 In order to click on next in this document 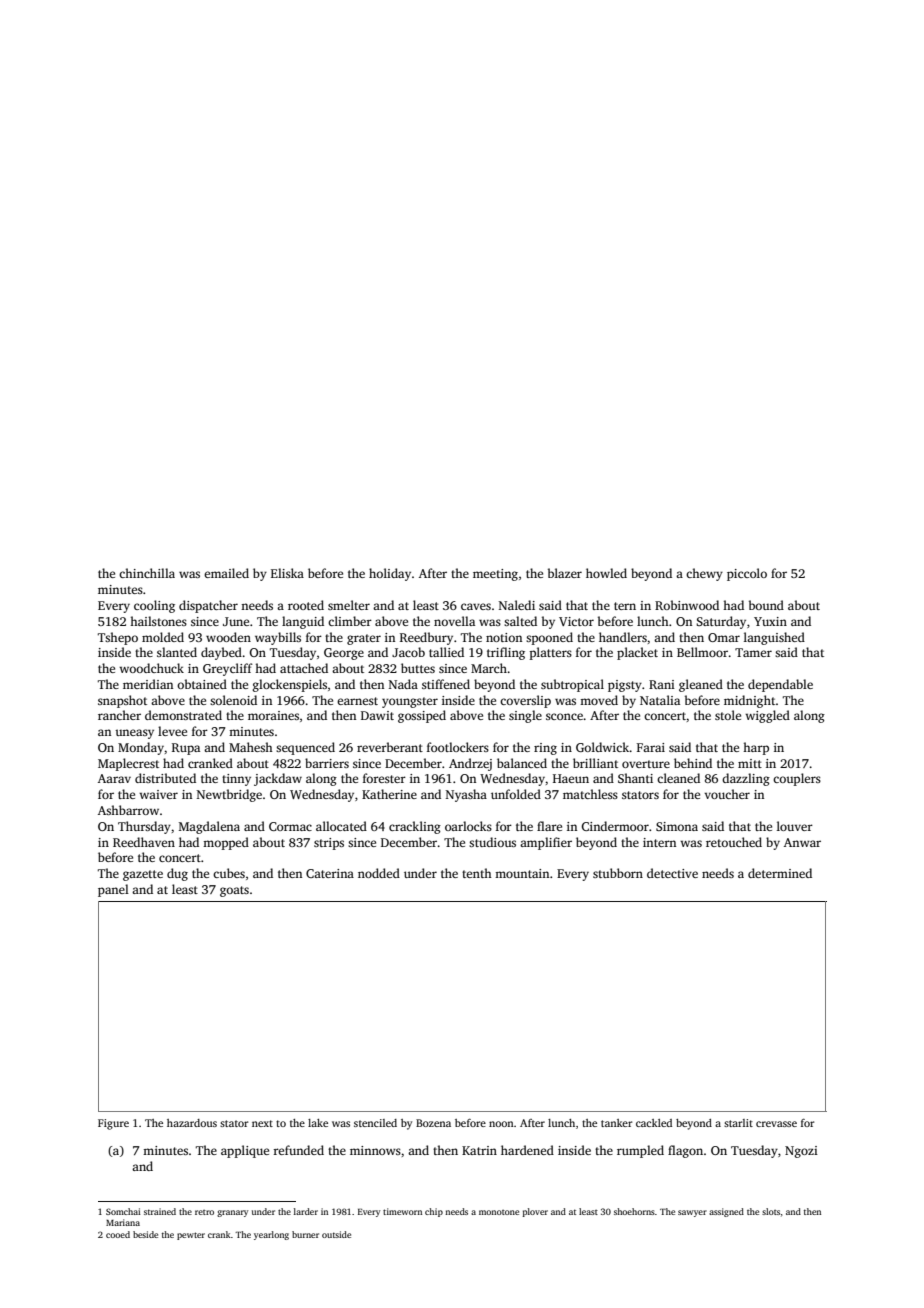, I will do `click(262, 1123)`.
